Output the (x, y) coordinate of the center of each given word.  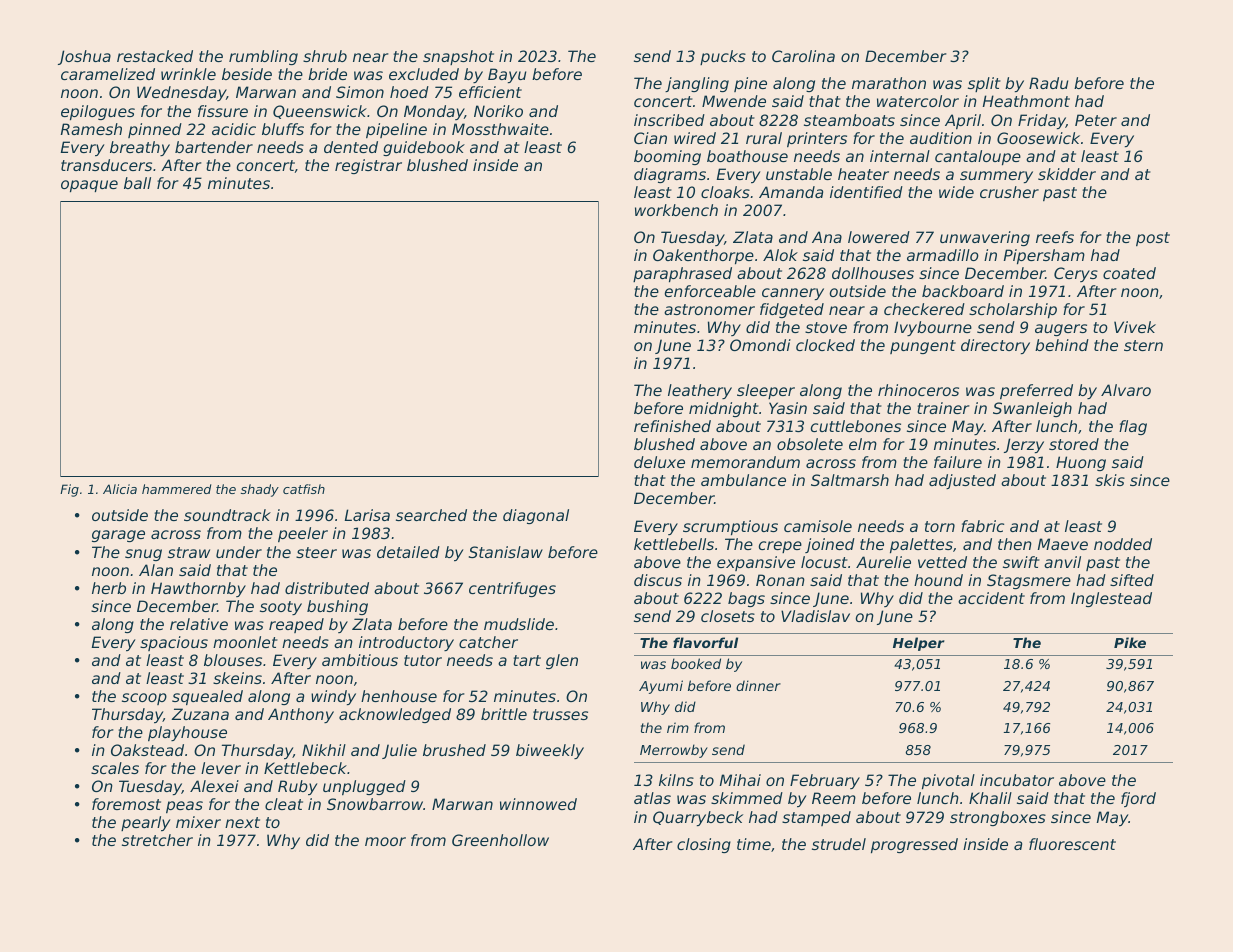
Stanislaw (506, 552)
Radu (1048, 83)
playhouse (187, 733)
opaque (89, 186)
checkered (924, 309)
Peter (1096, 120)
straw (189, 552)
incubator (1017, 780)
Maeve (1063, 544)
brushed (454, 750)
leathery (700, 391)
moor (385, 841)
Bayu (507, 75)
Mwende (734, 101)
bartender (214, 147)
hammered (176, 489)
